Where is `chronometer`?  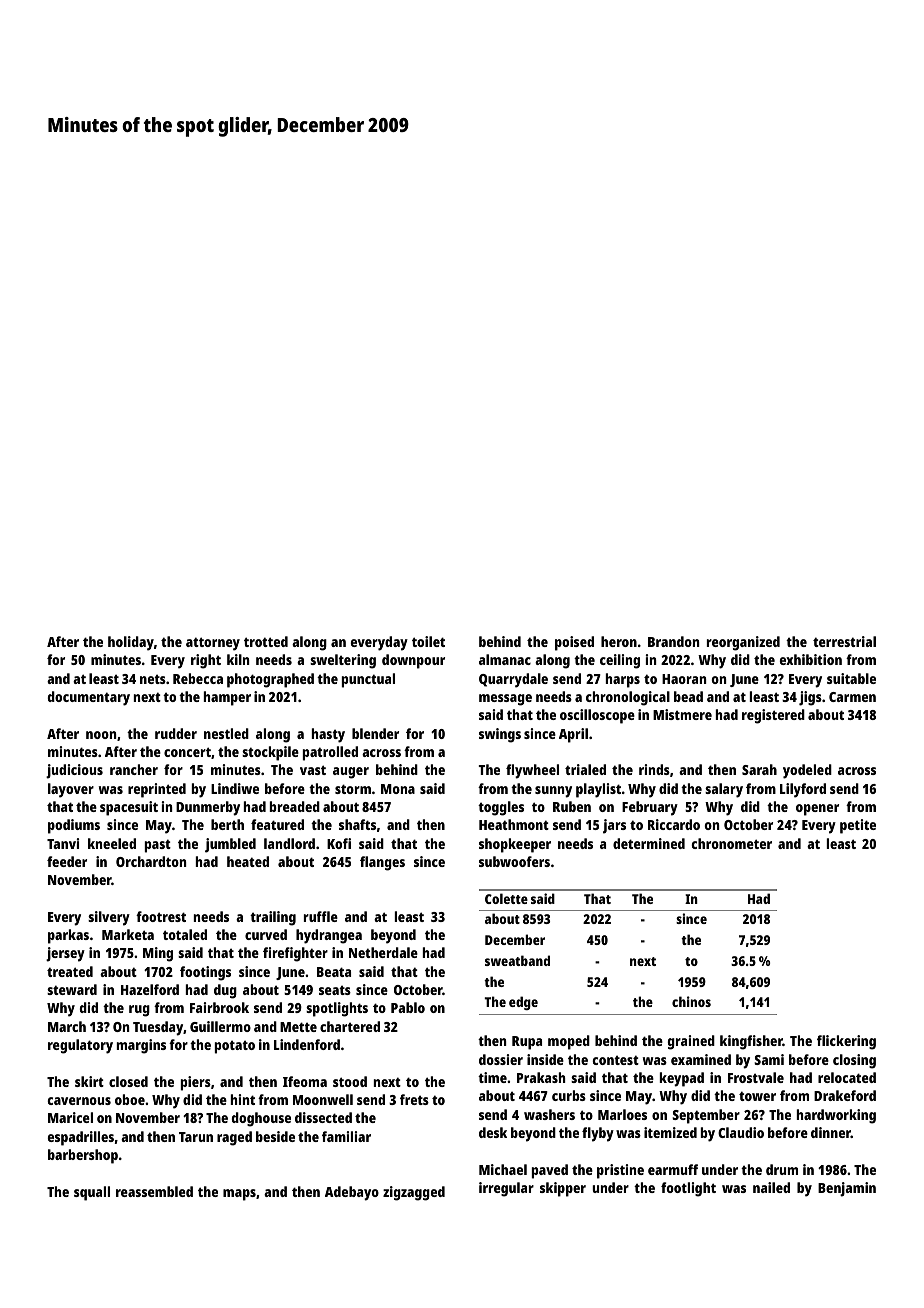 chronometer is located at coordinates (732, 843).
